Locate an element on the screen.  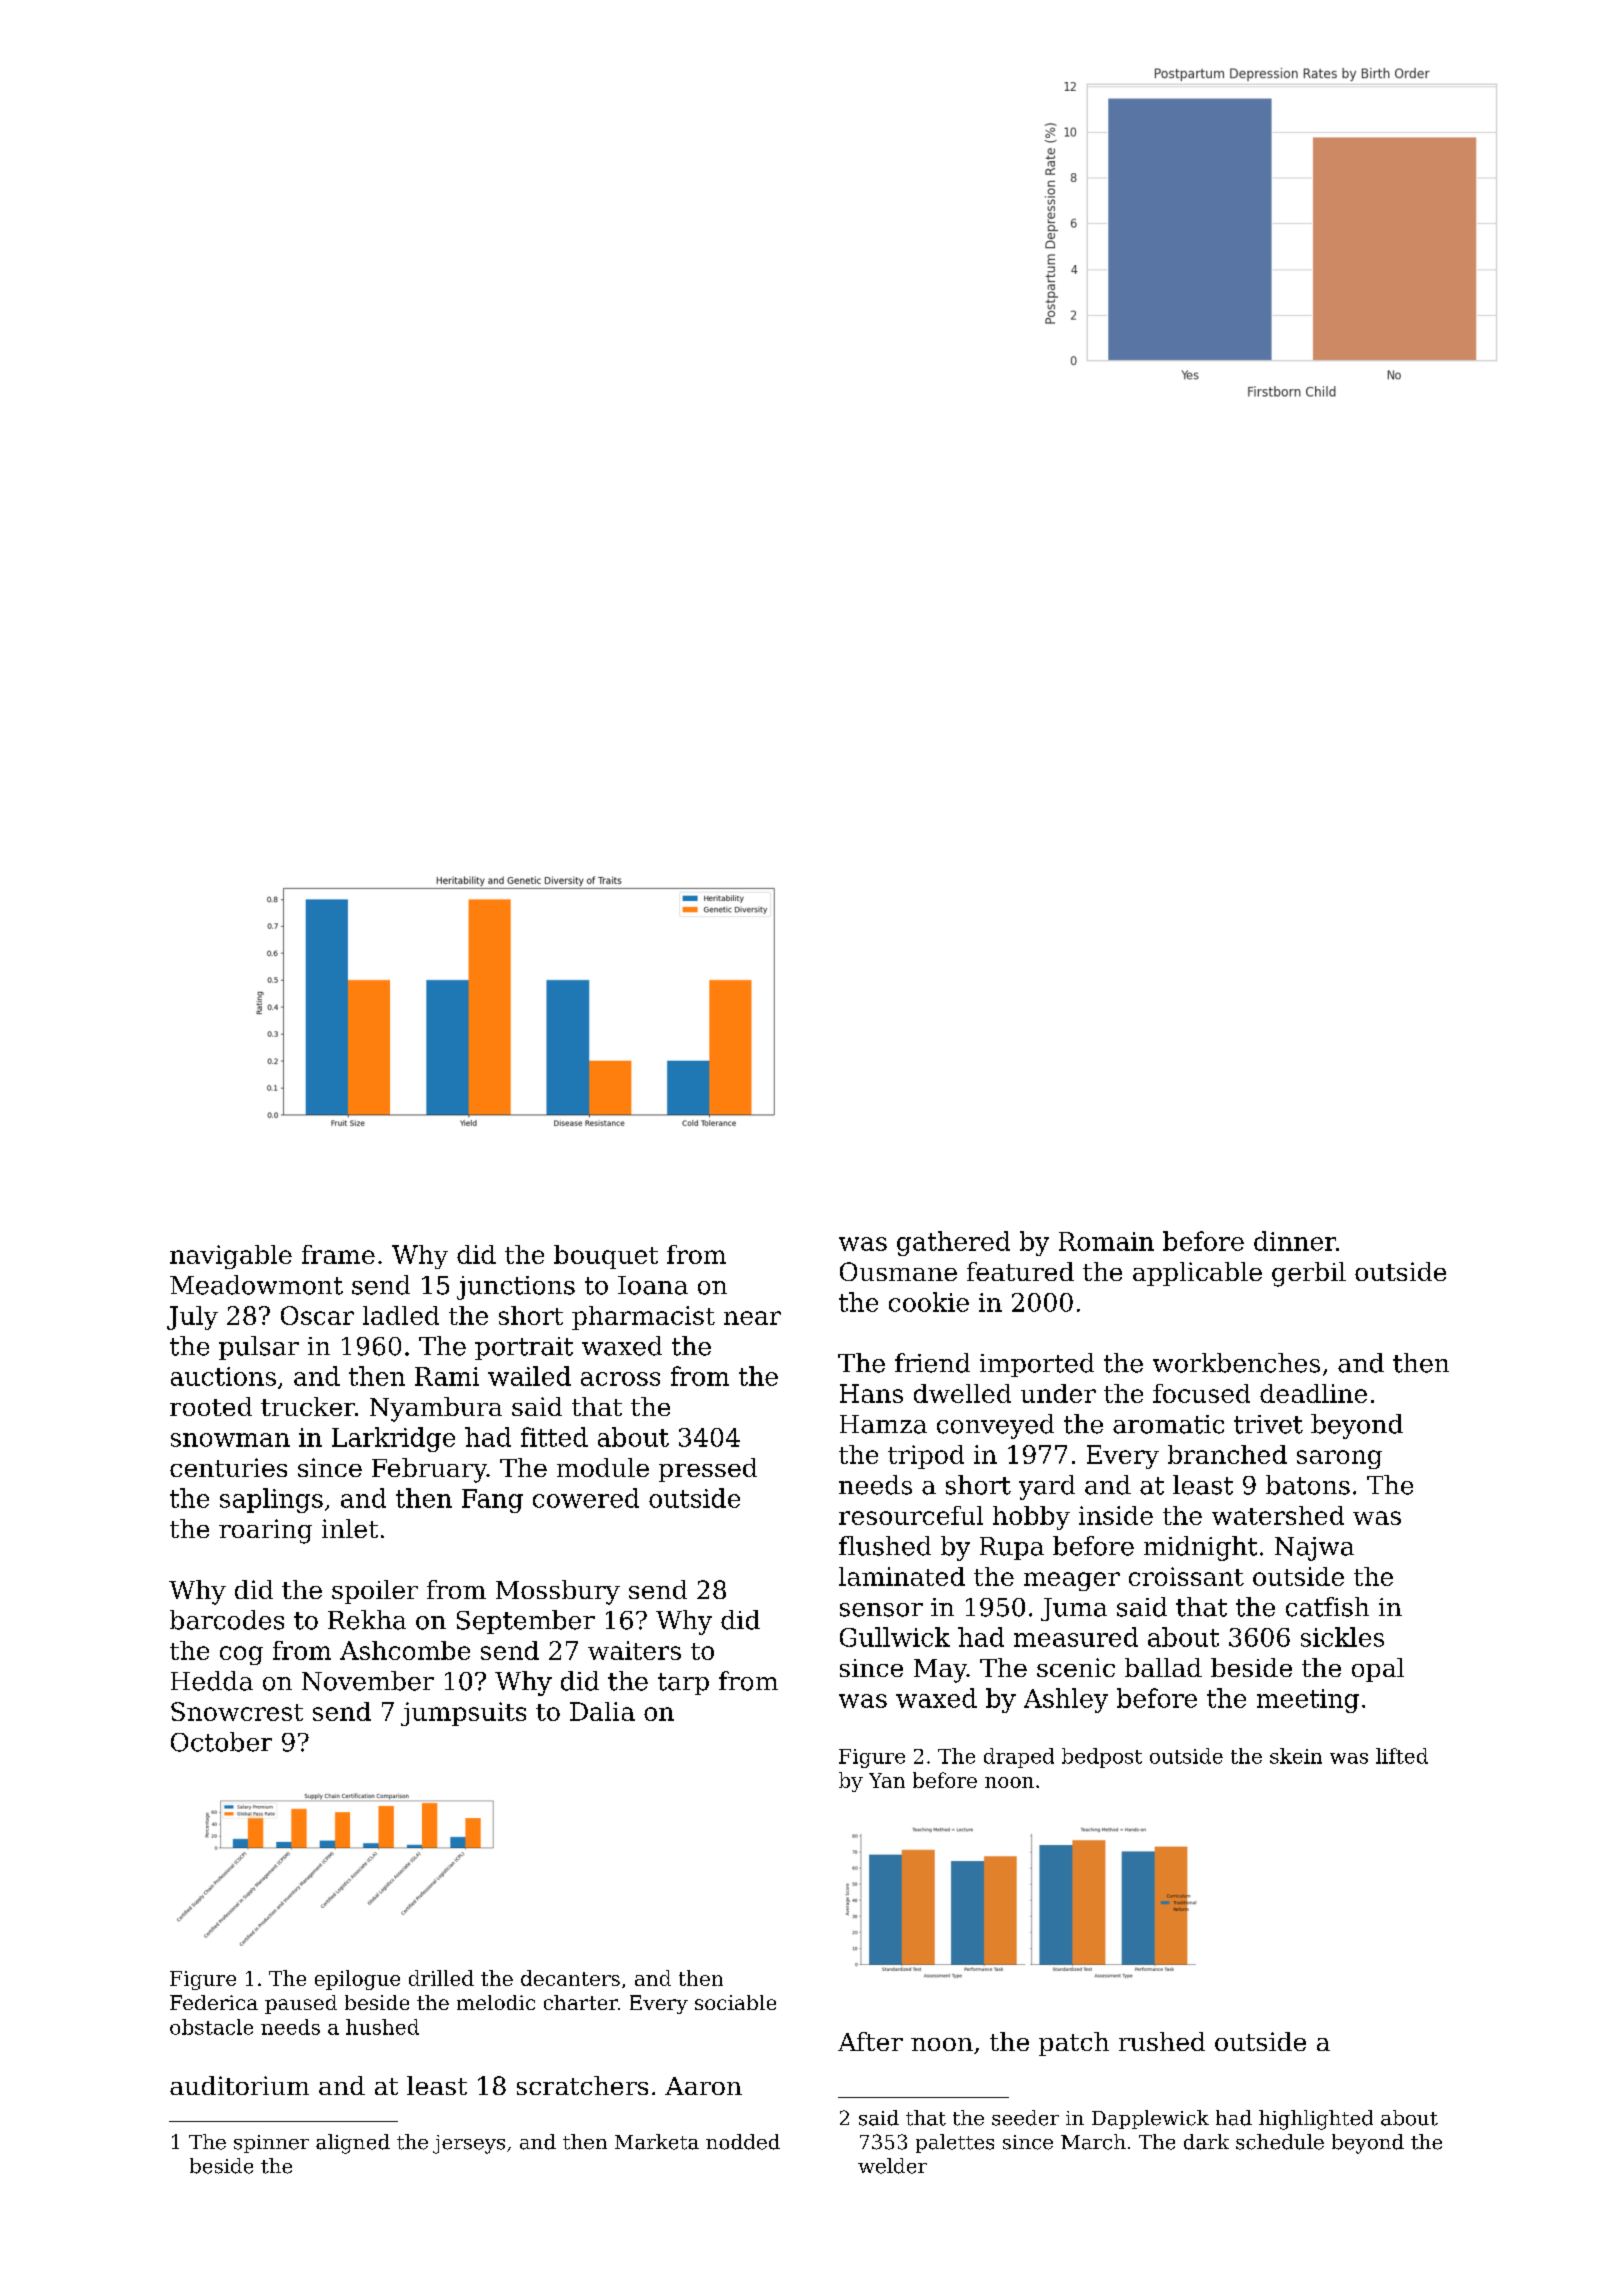
rushed is located at coordinates (1162, 2041).
